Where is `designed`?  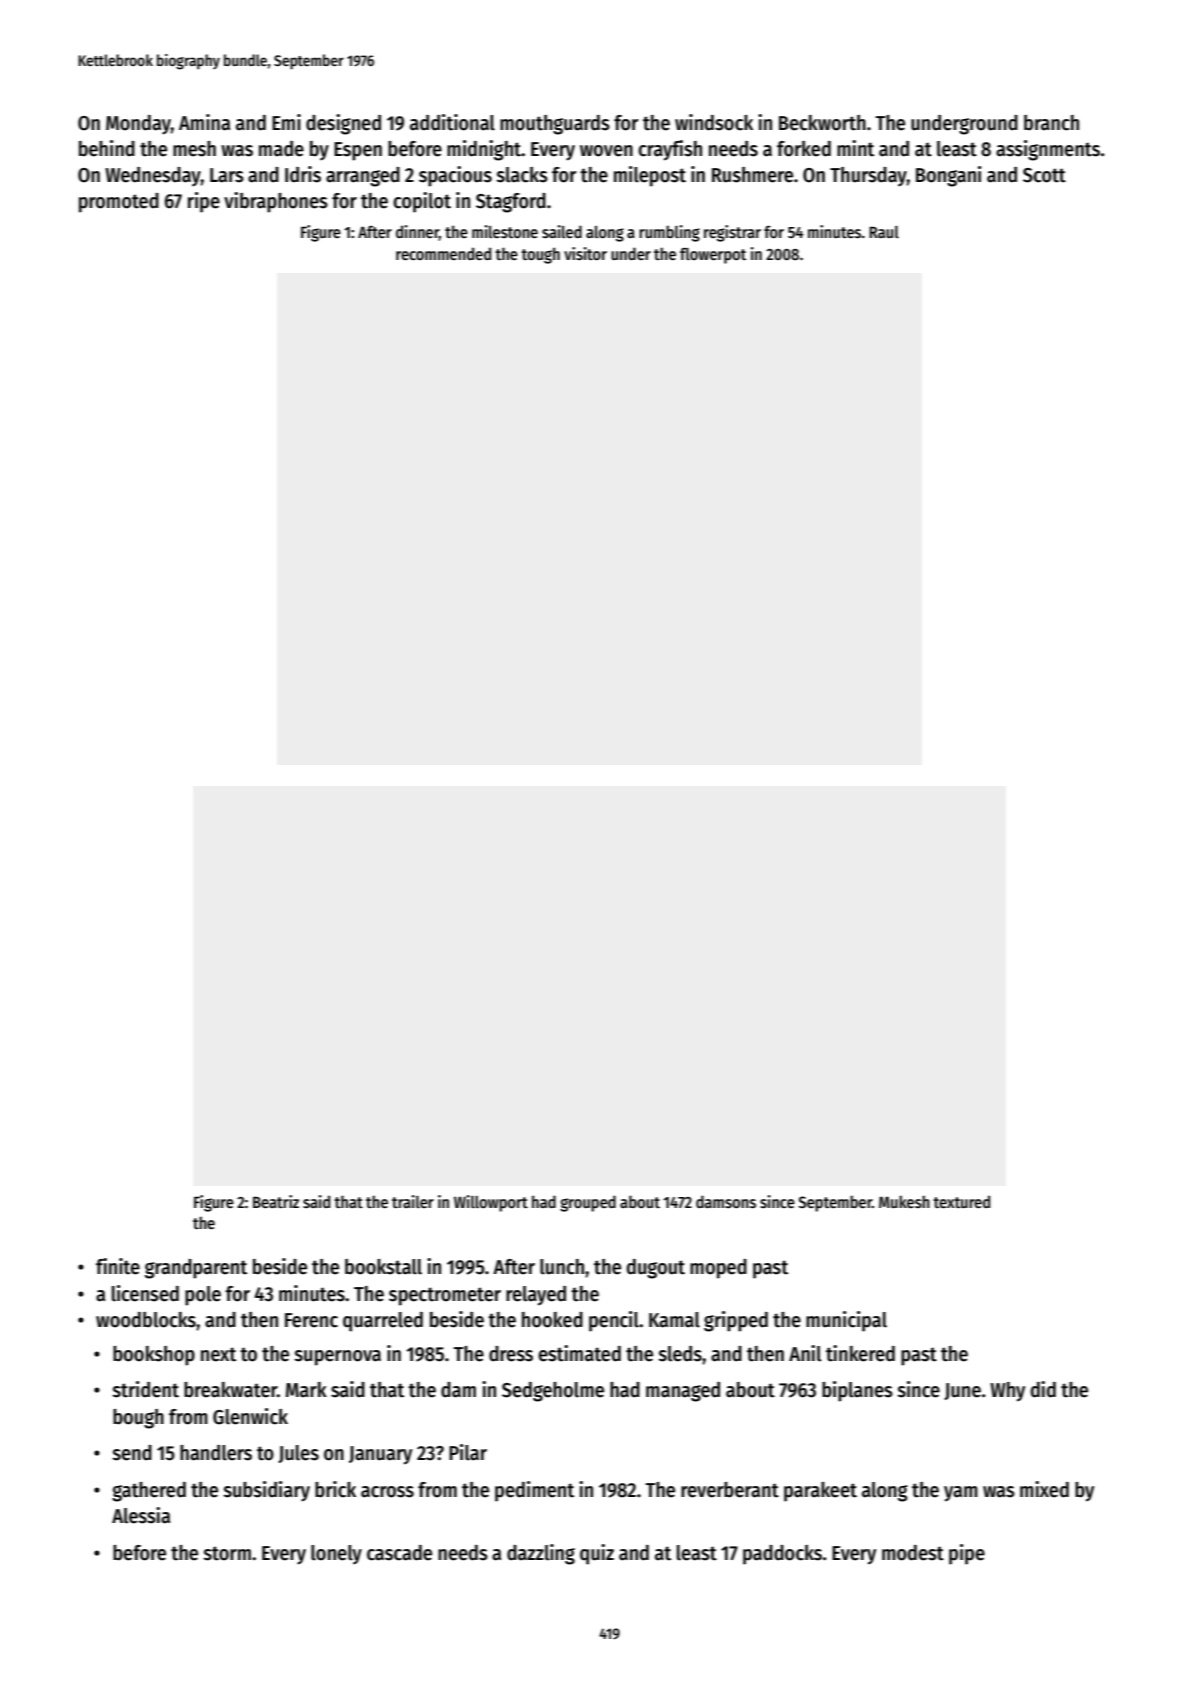
designed is located at coordinates (343, 124).
